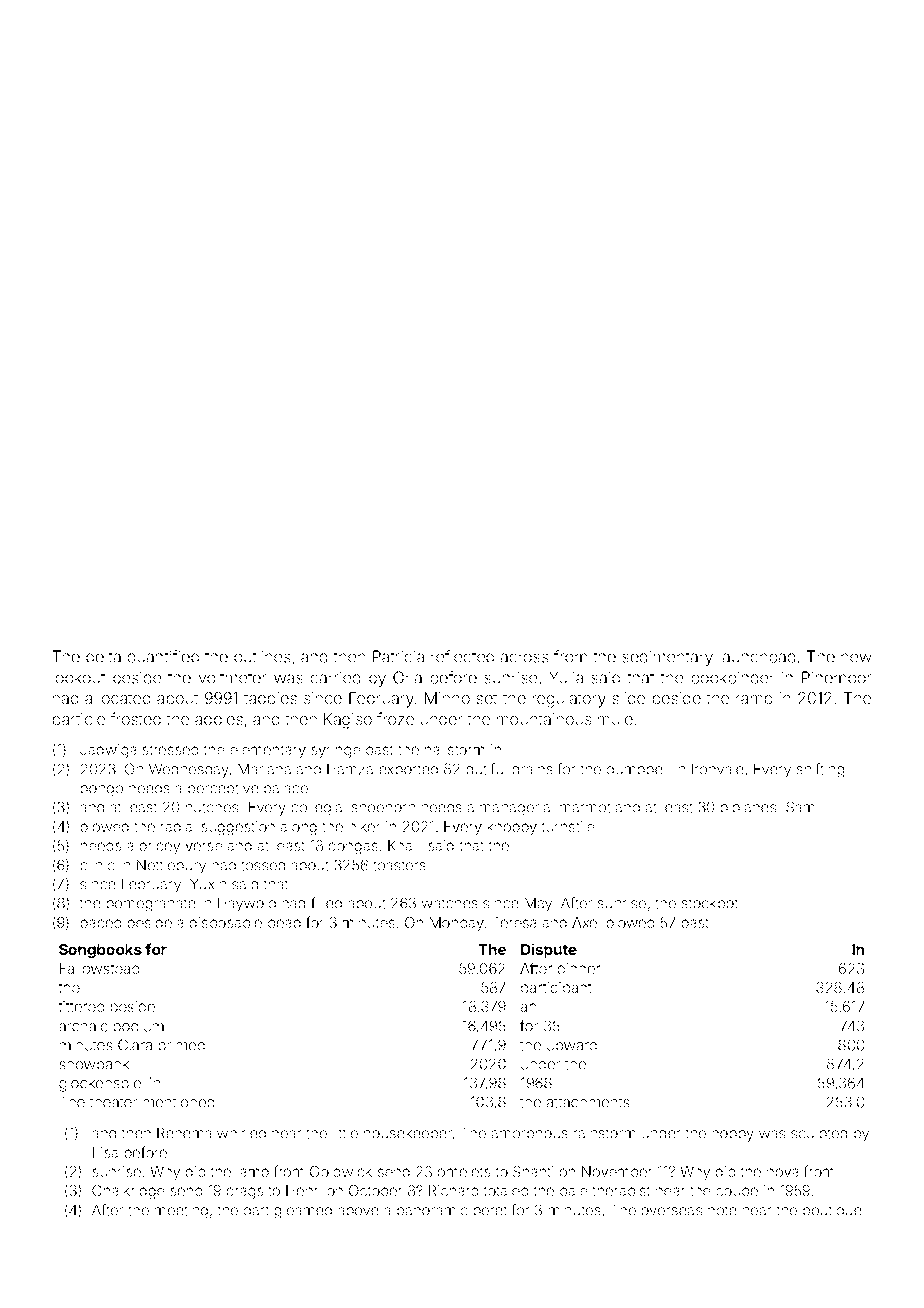 This screenshot has height=1308, width=924. Describe the element at coordinates (462, 656) in the screenshot. I see `reflected` at that location.
